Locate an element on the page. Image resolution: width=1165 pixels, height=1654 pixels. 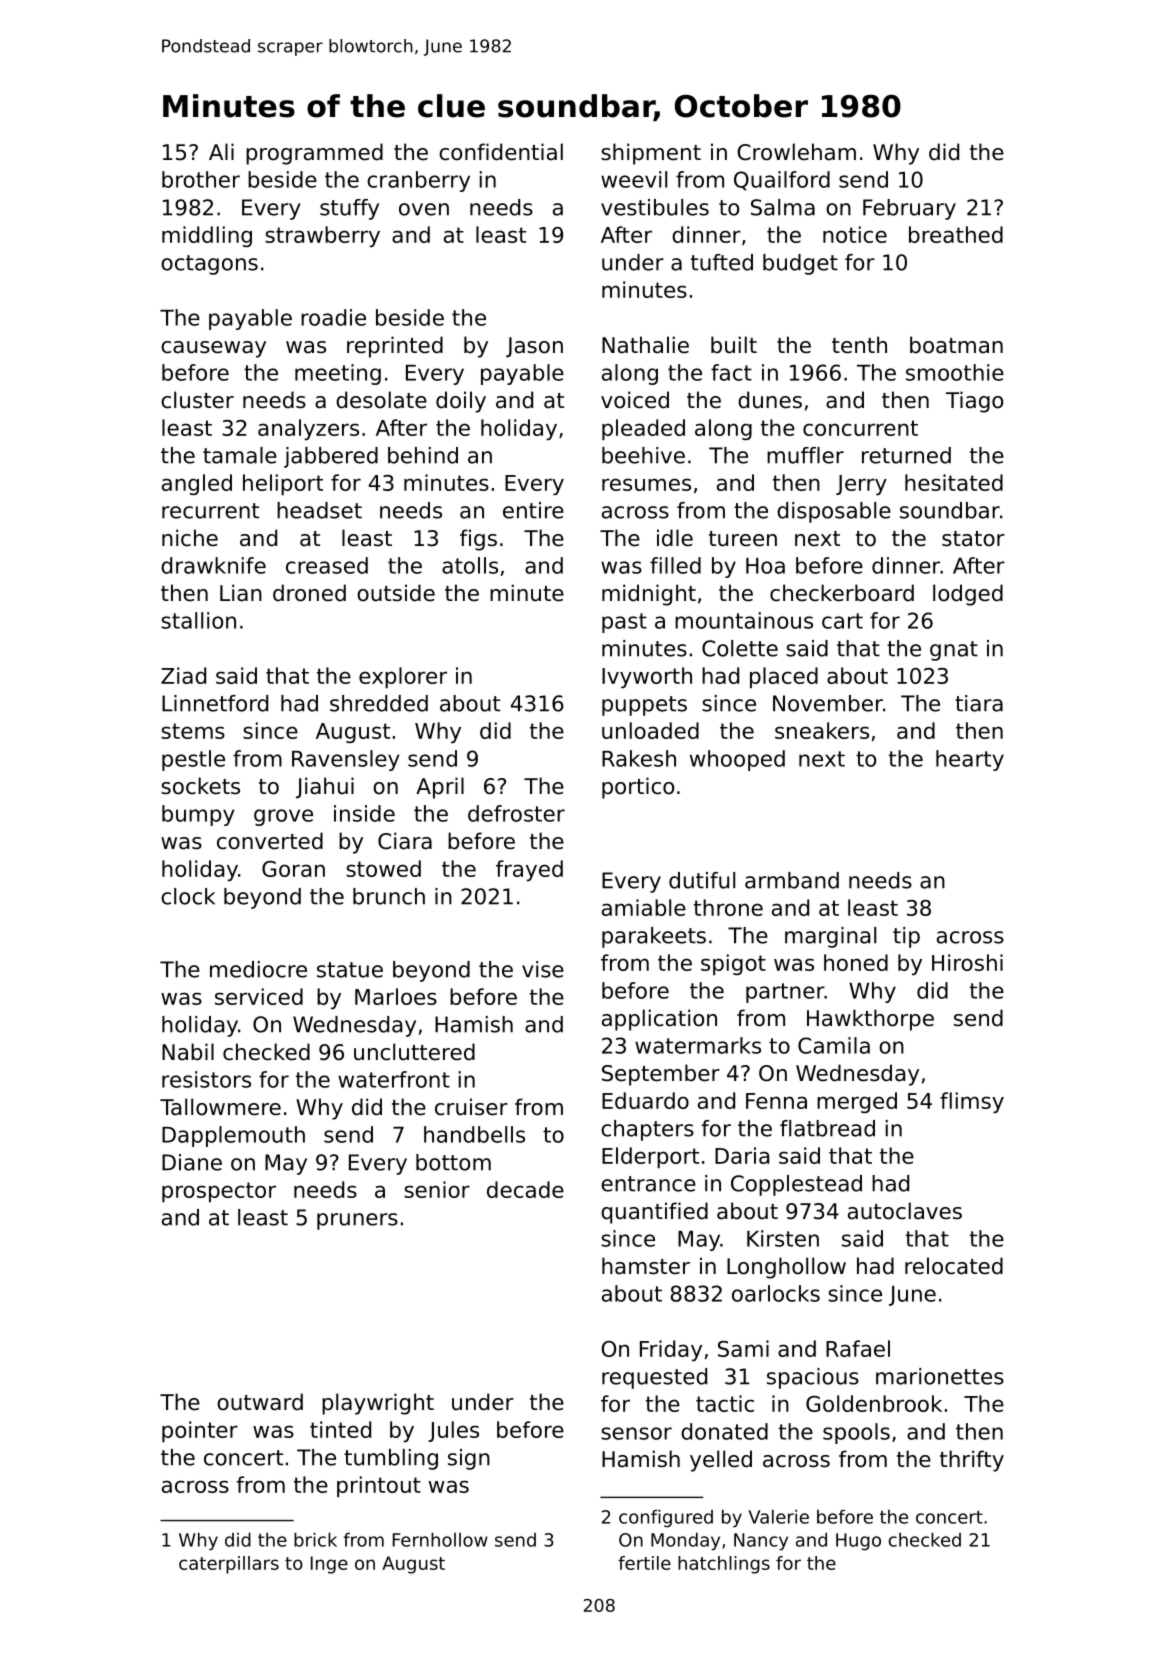
strawberry is located at coordinates (322, 236).
